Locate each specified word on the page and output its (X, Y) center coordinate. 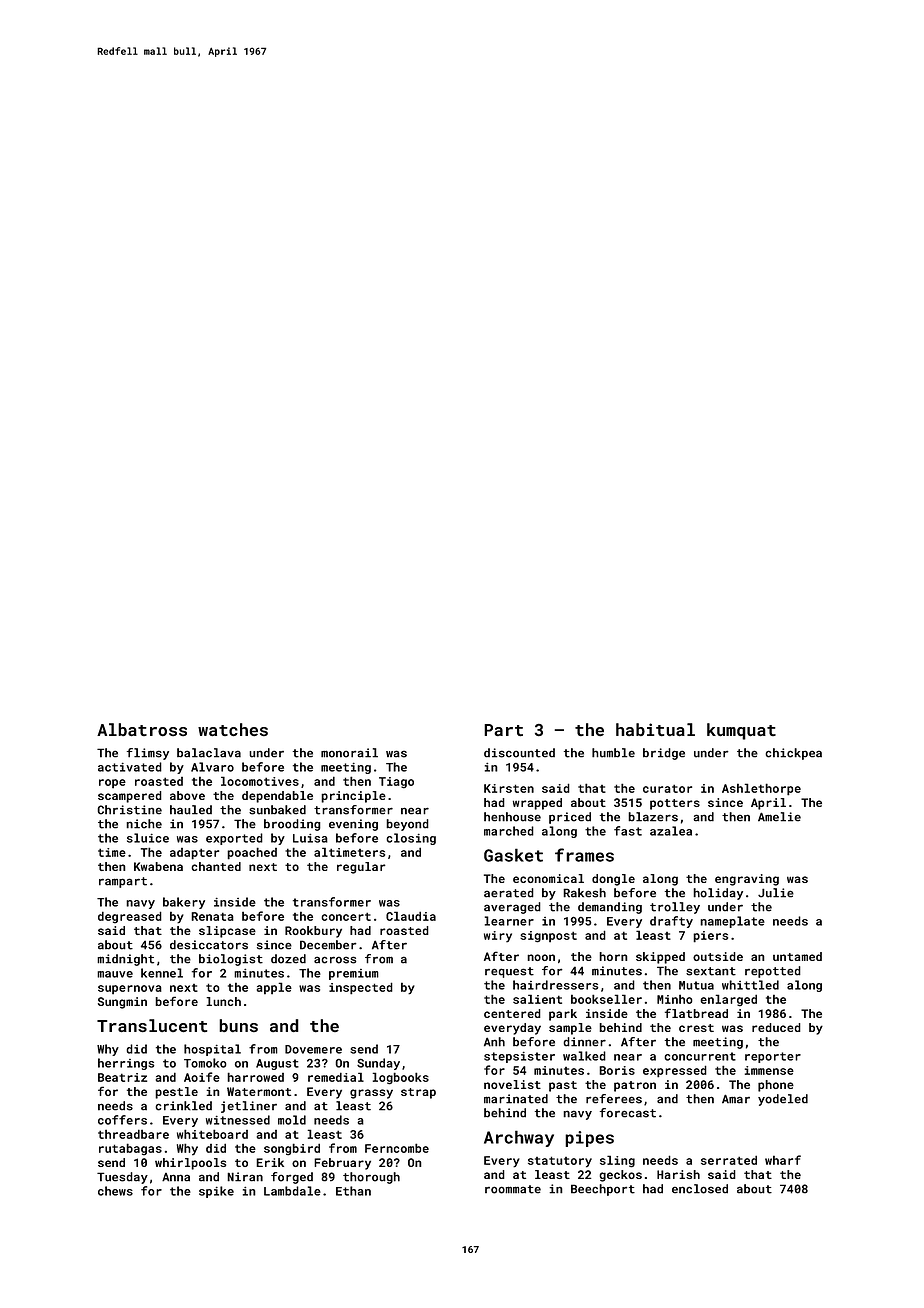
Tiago (396, 783)
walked (584, 1056)
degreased (130, 917)
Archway (519, 1138)
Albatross (142, 729)
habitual (655, 729)
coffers (122, 1120)
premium (354, 974)
